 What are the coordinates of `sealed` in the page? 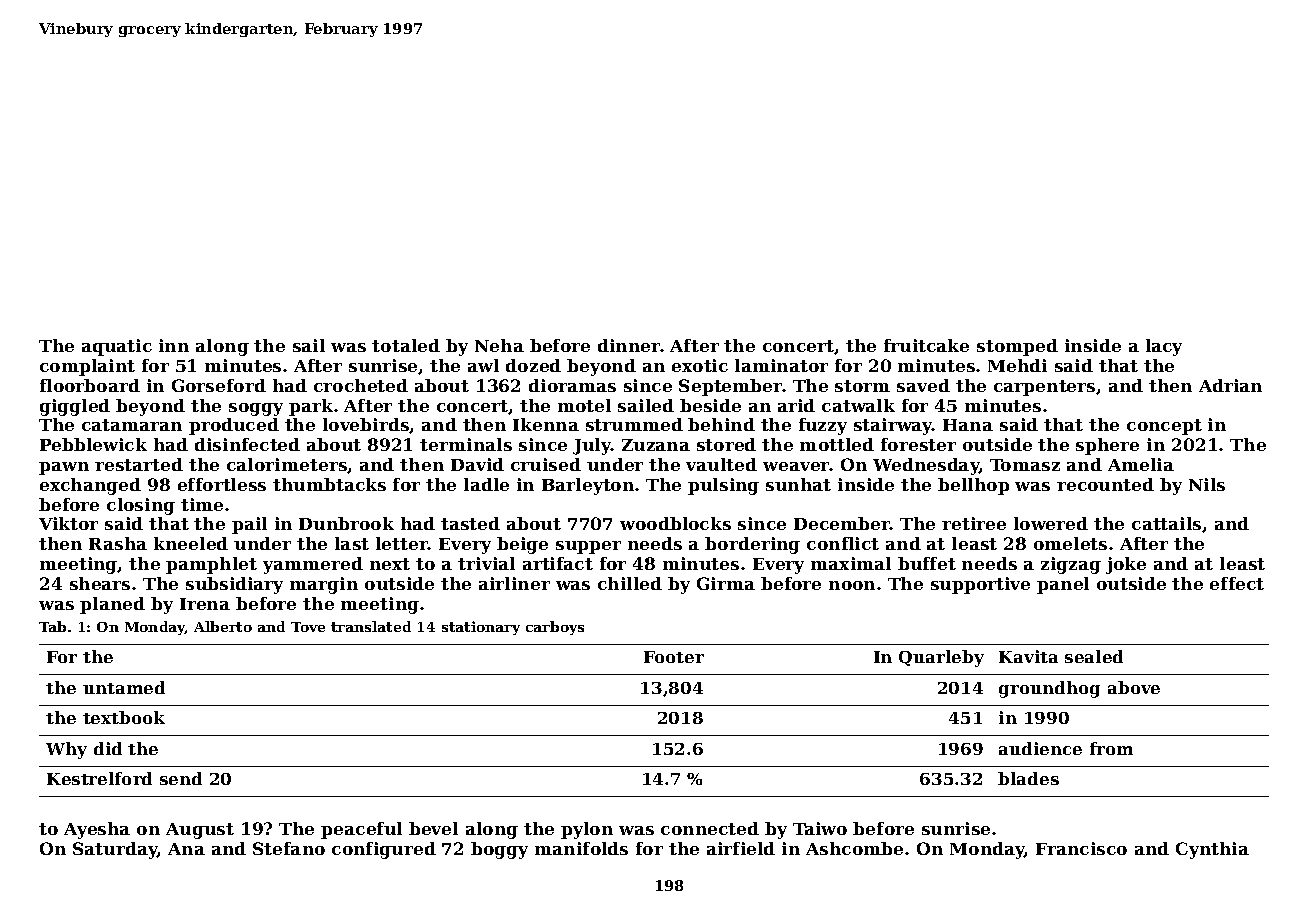 It's located at (1094, 656).
